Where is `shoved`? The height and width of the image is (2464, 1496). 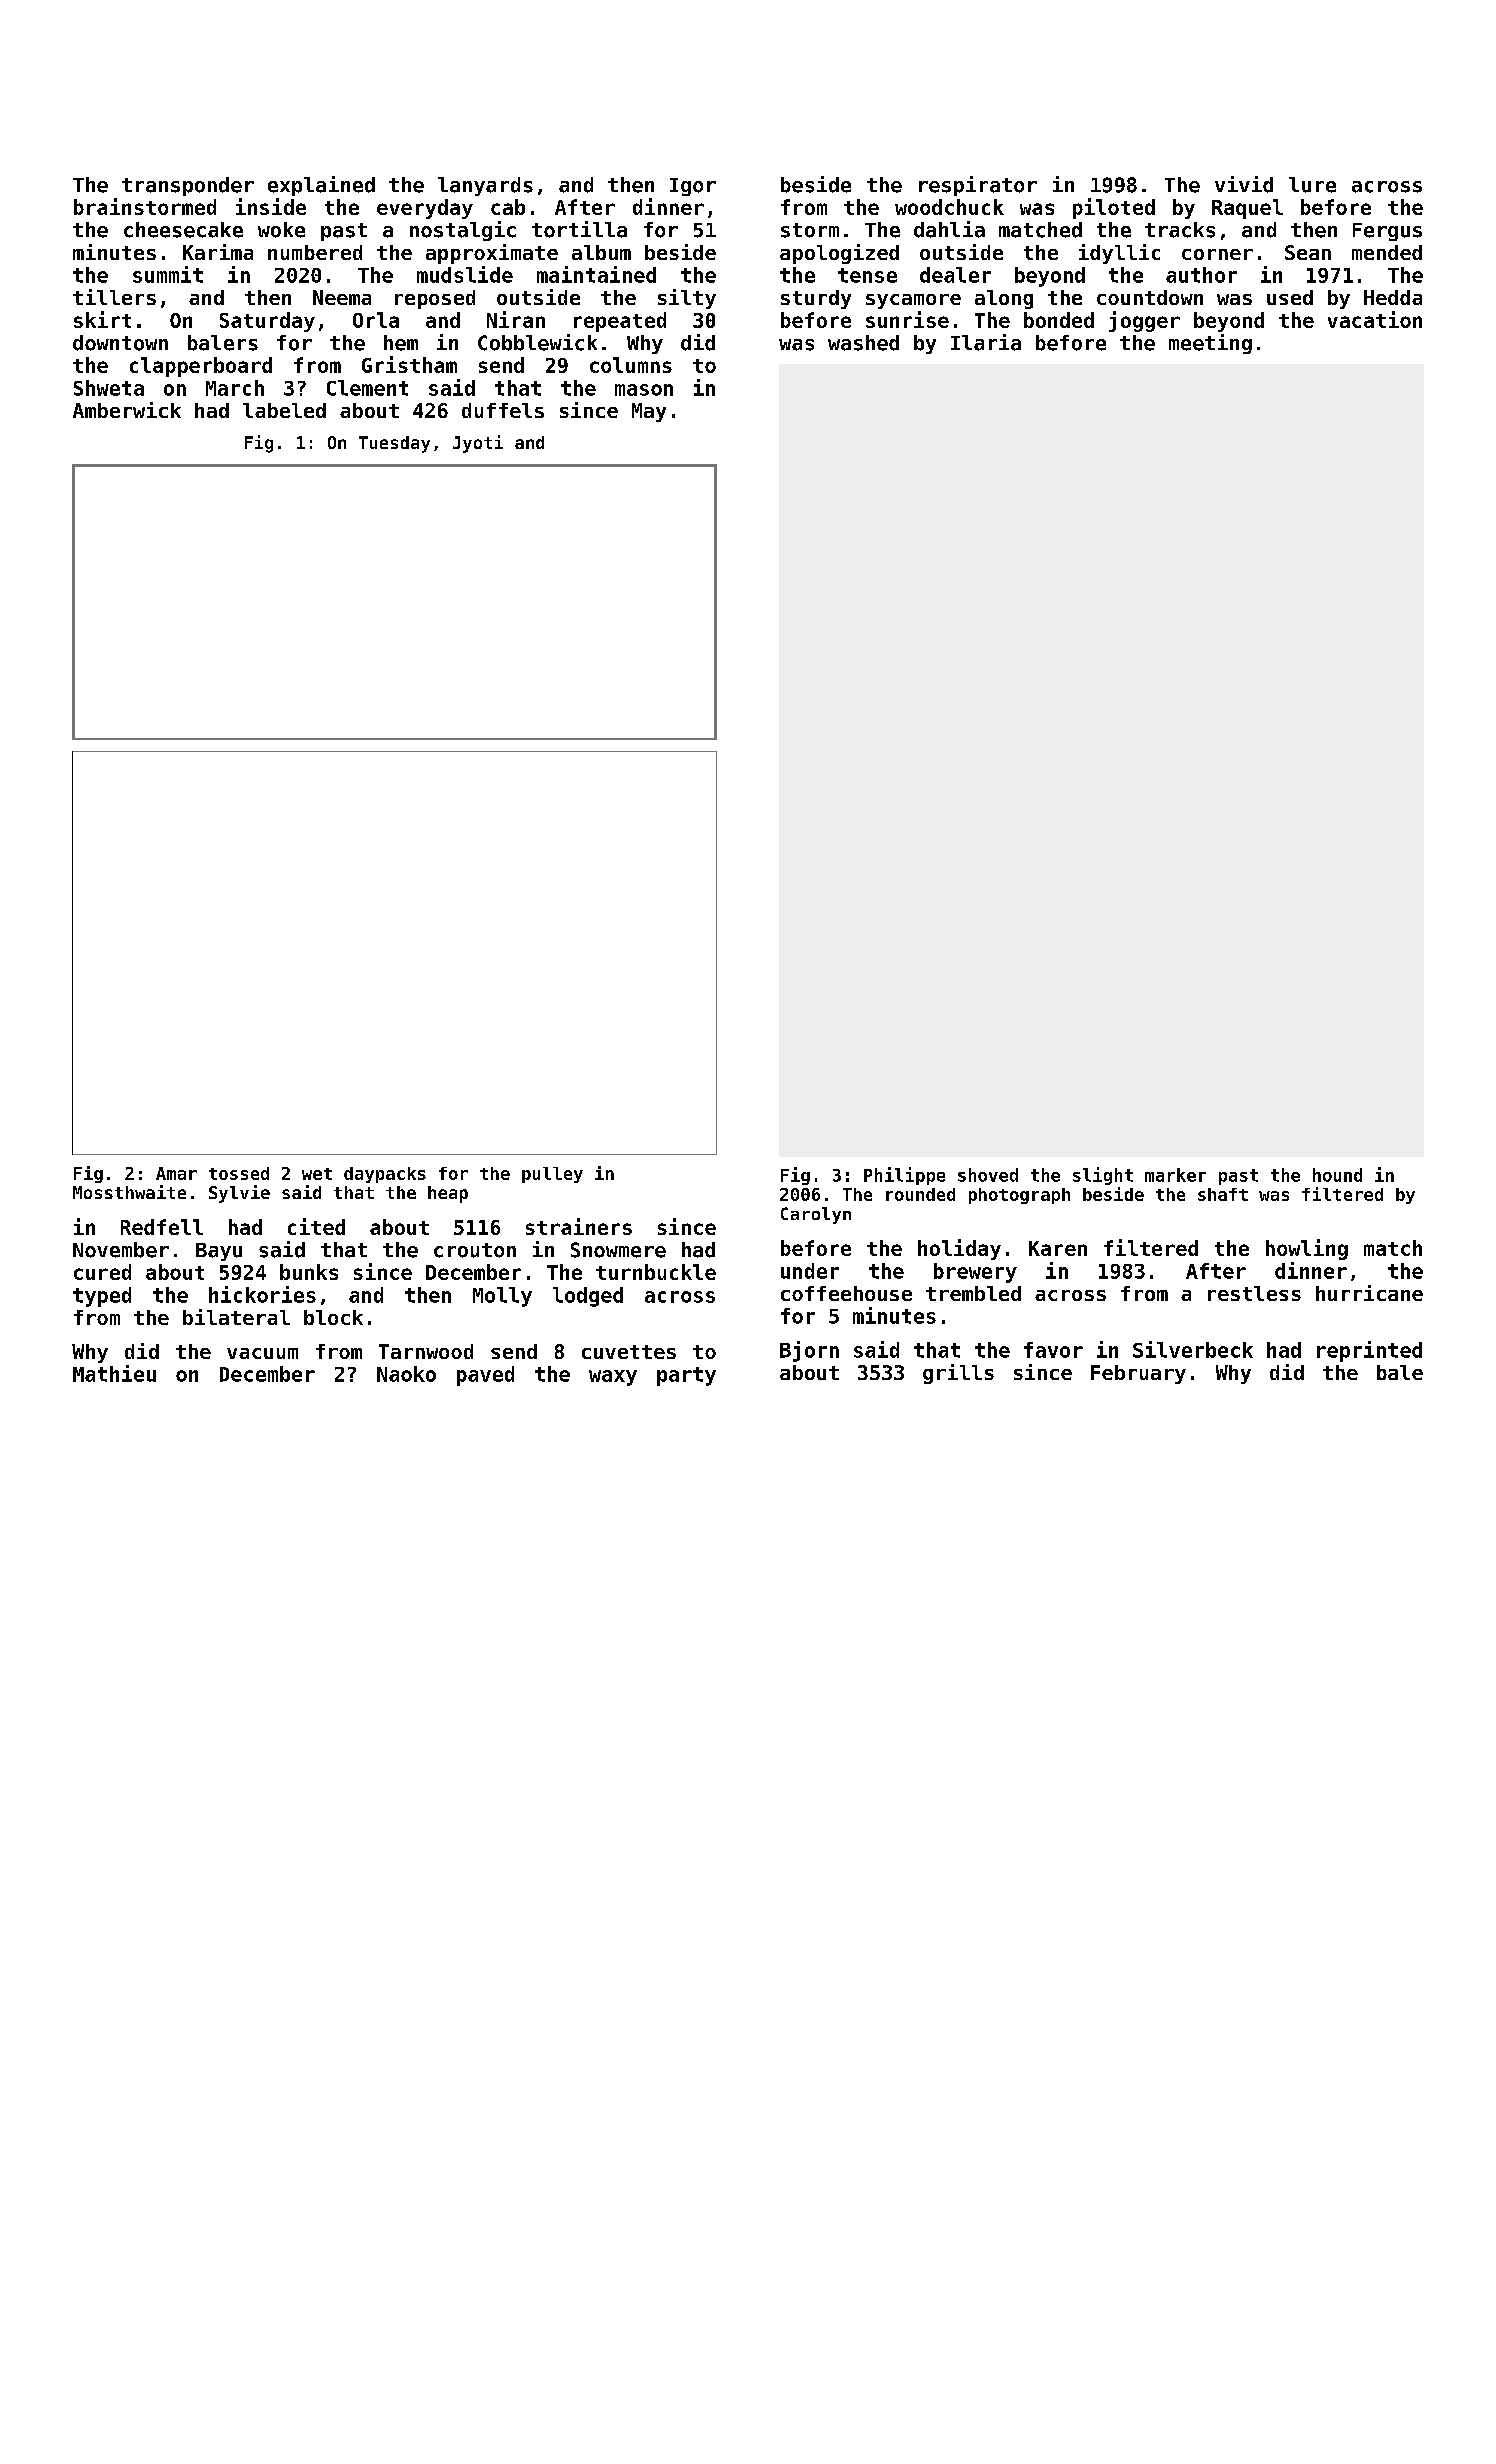 shoved is located at coordinates (988, 1175).
